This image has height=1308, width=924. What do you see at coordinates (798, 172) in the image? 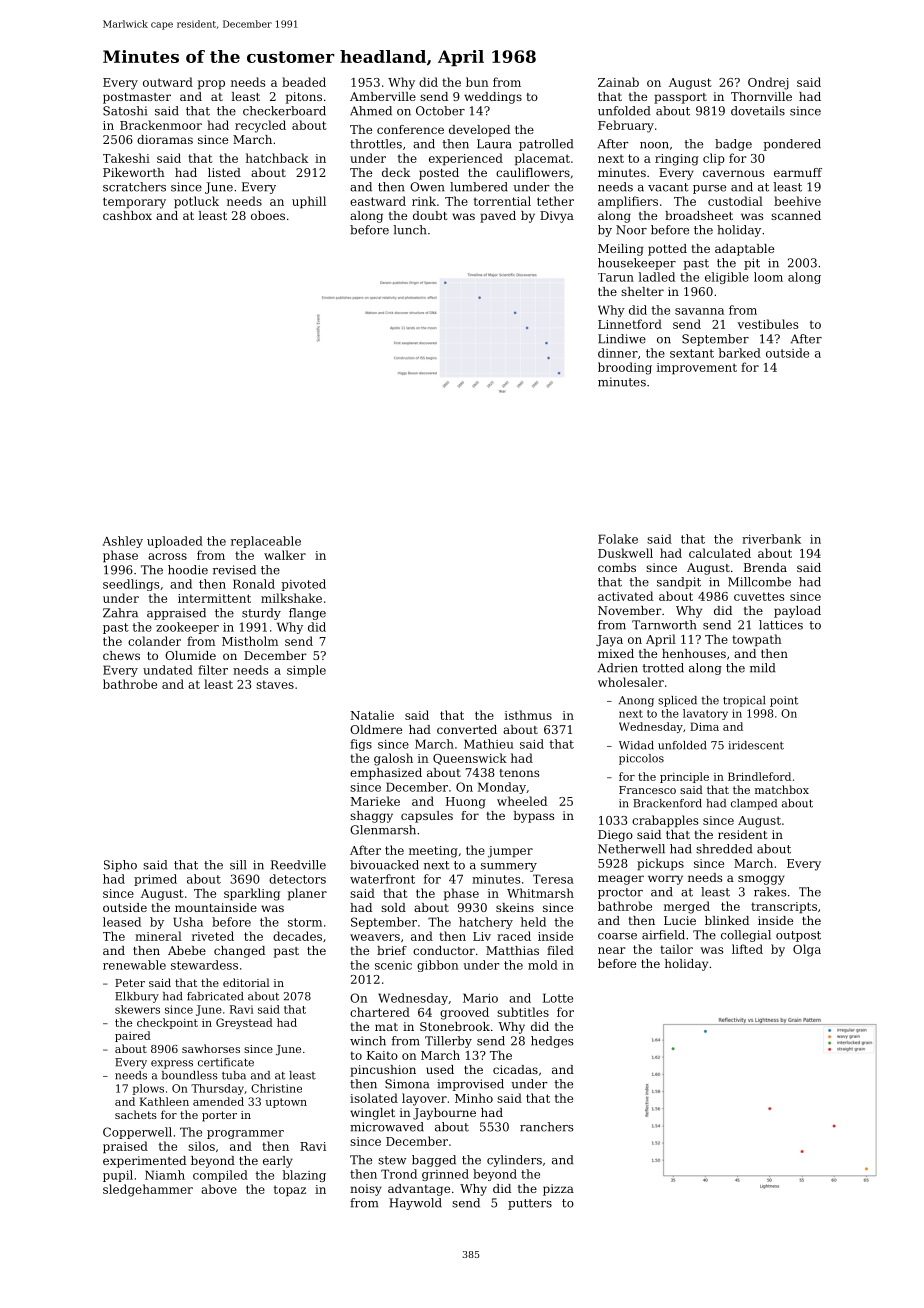
I see `earmuff` at bounding box center [798, 172].
